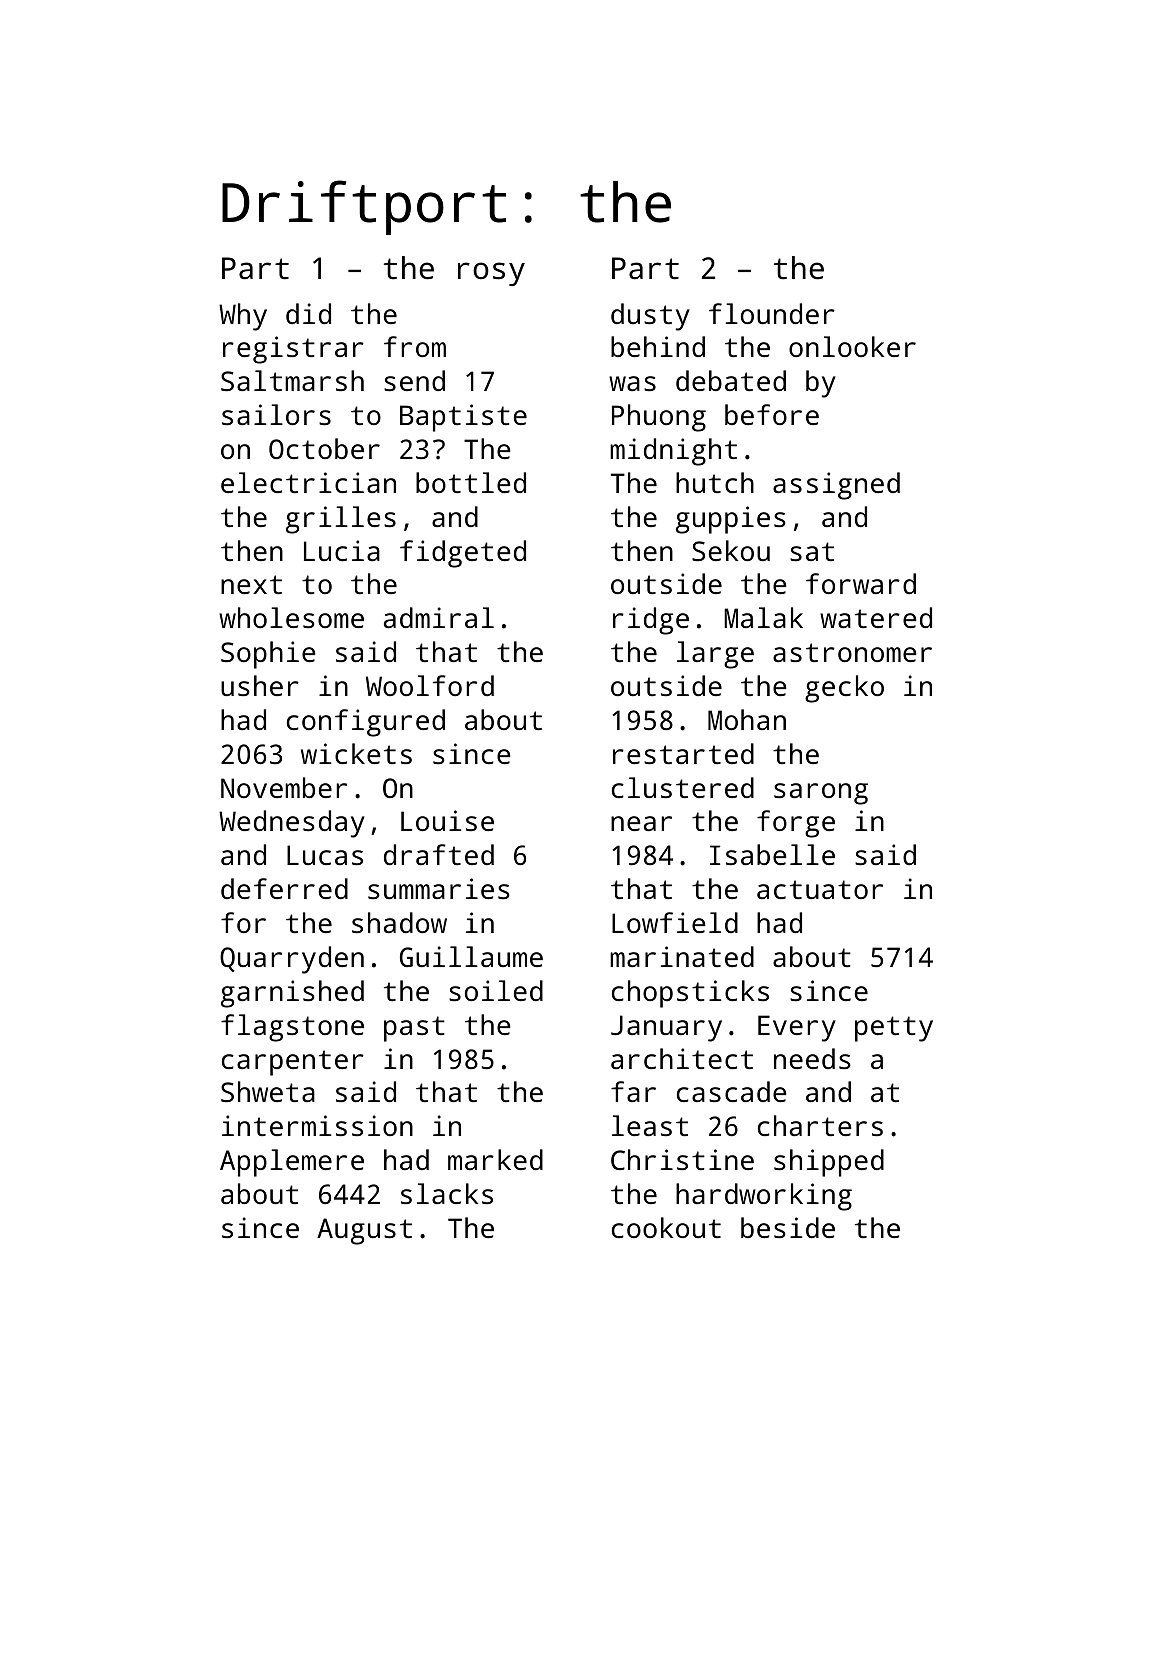  Describe the element at coordinates (772, 855) in the page. I see `Isabelle` at that location.
